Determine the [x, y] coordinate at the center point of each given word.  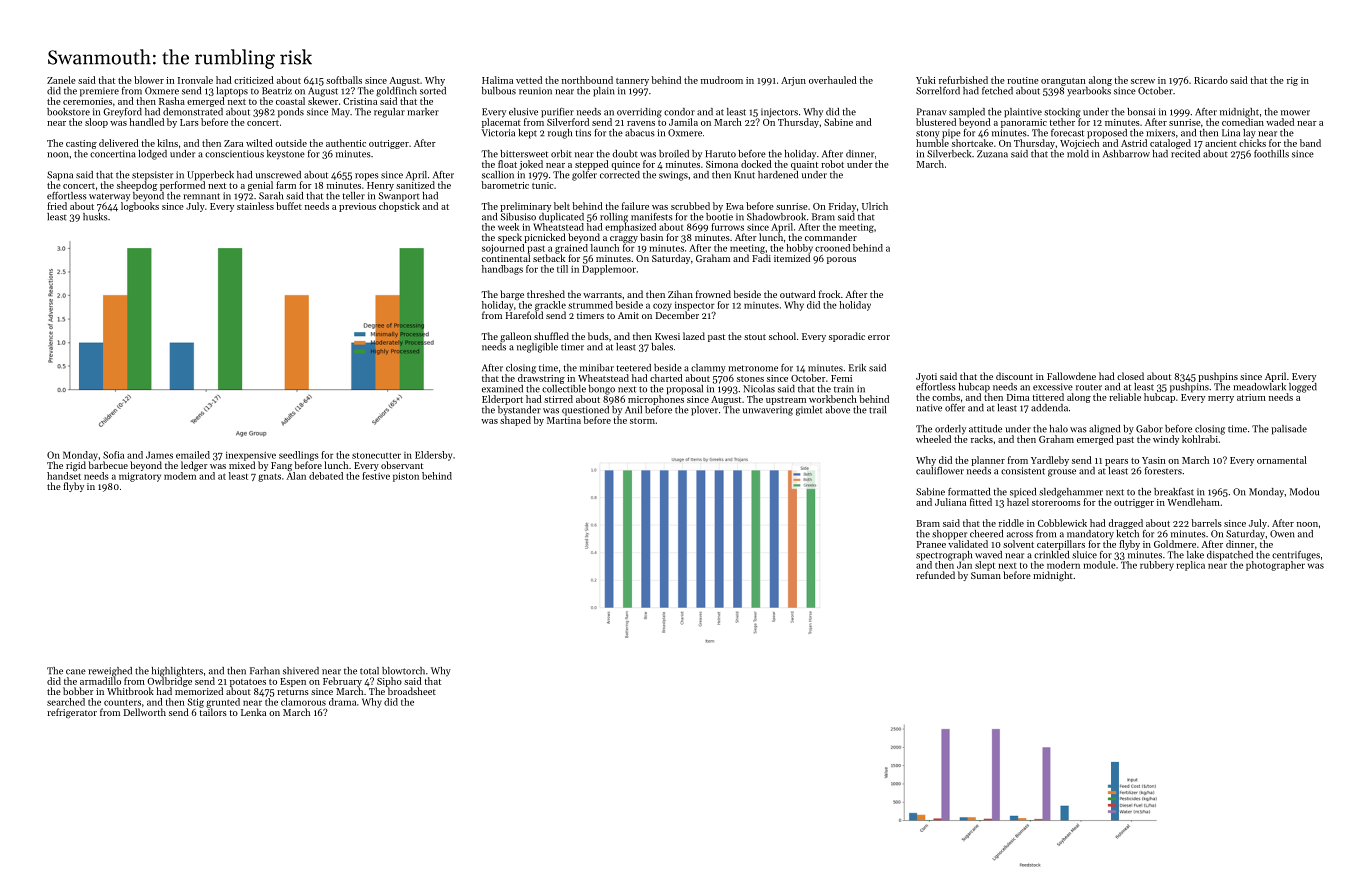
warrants [602, 295]
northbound [587, 80]
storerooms [1056, 503]
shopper [949, 535]
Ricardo [1211, 80]
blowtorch [403, 671]
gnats [269, 477]
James [159, 455]
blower [149, 80]
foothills [1271, 154]
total [369, 671]
